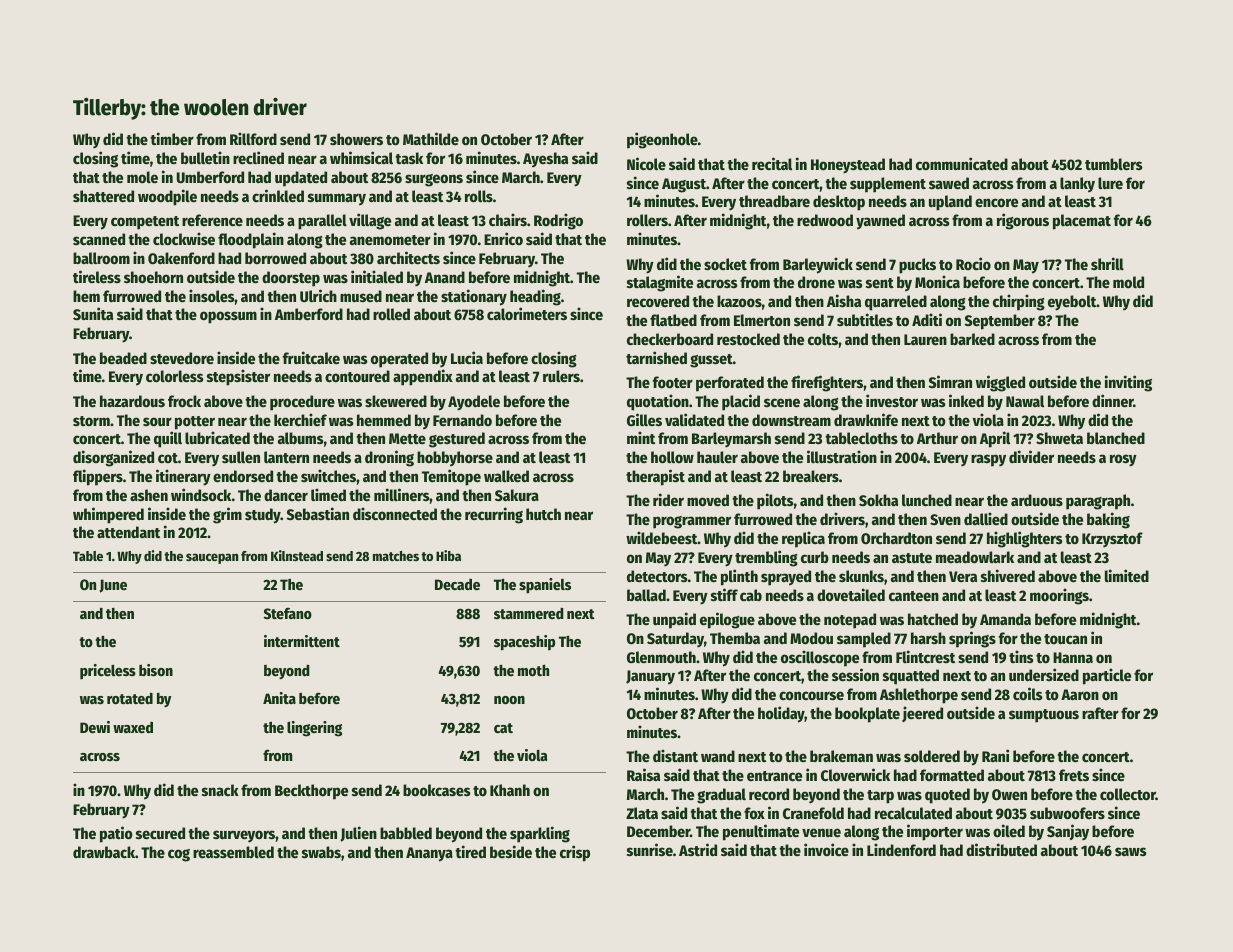  What do you see at coordinates (357, 376) in the image?
I see `contoured` at bounding box center [357, 376].
